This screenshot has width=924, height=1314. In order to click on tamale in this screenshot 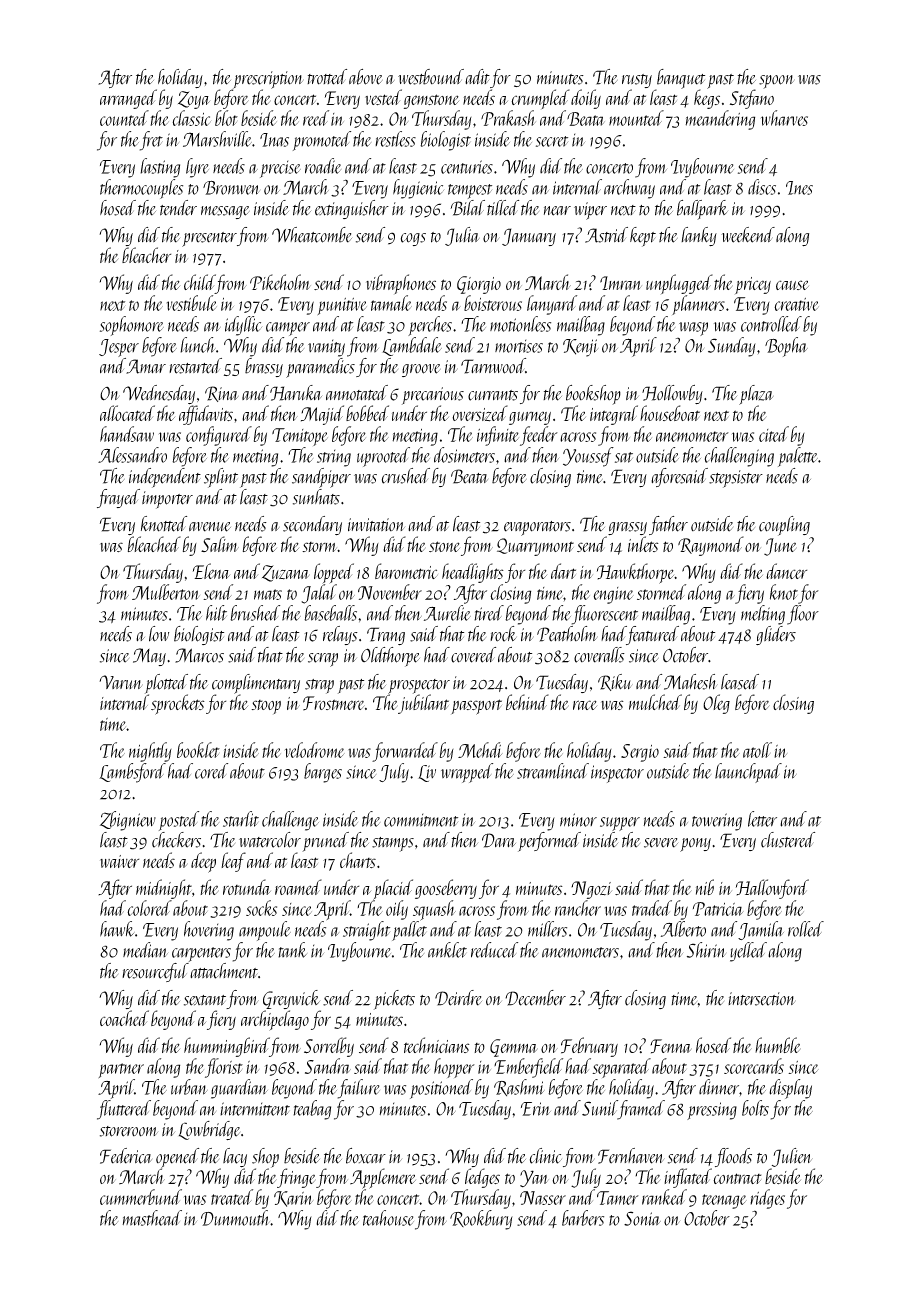, I will do `click(391, 303)`.
